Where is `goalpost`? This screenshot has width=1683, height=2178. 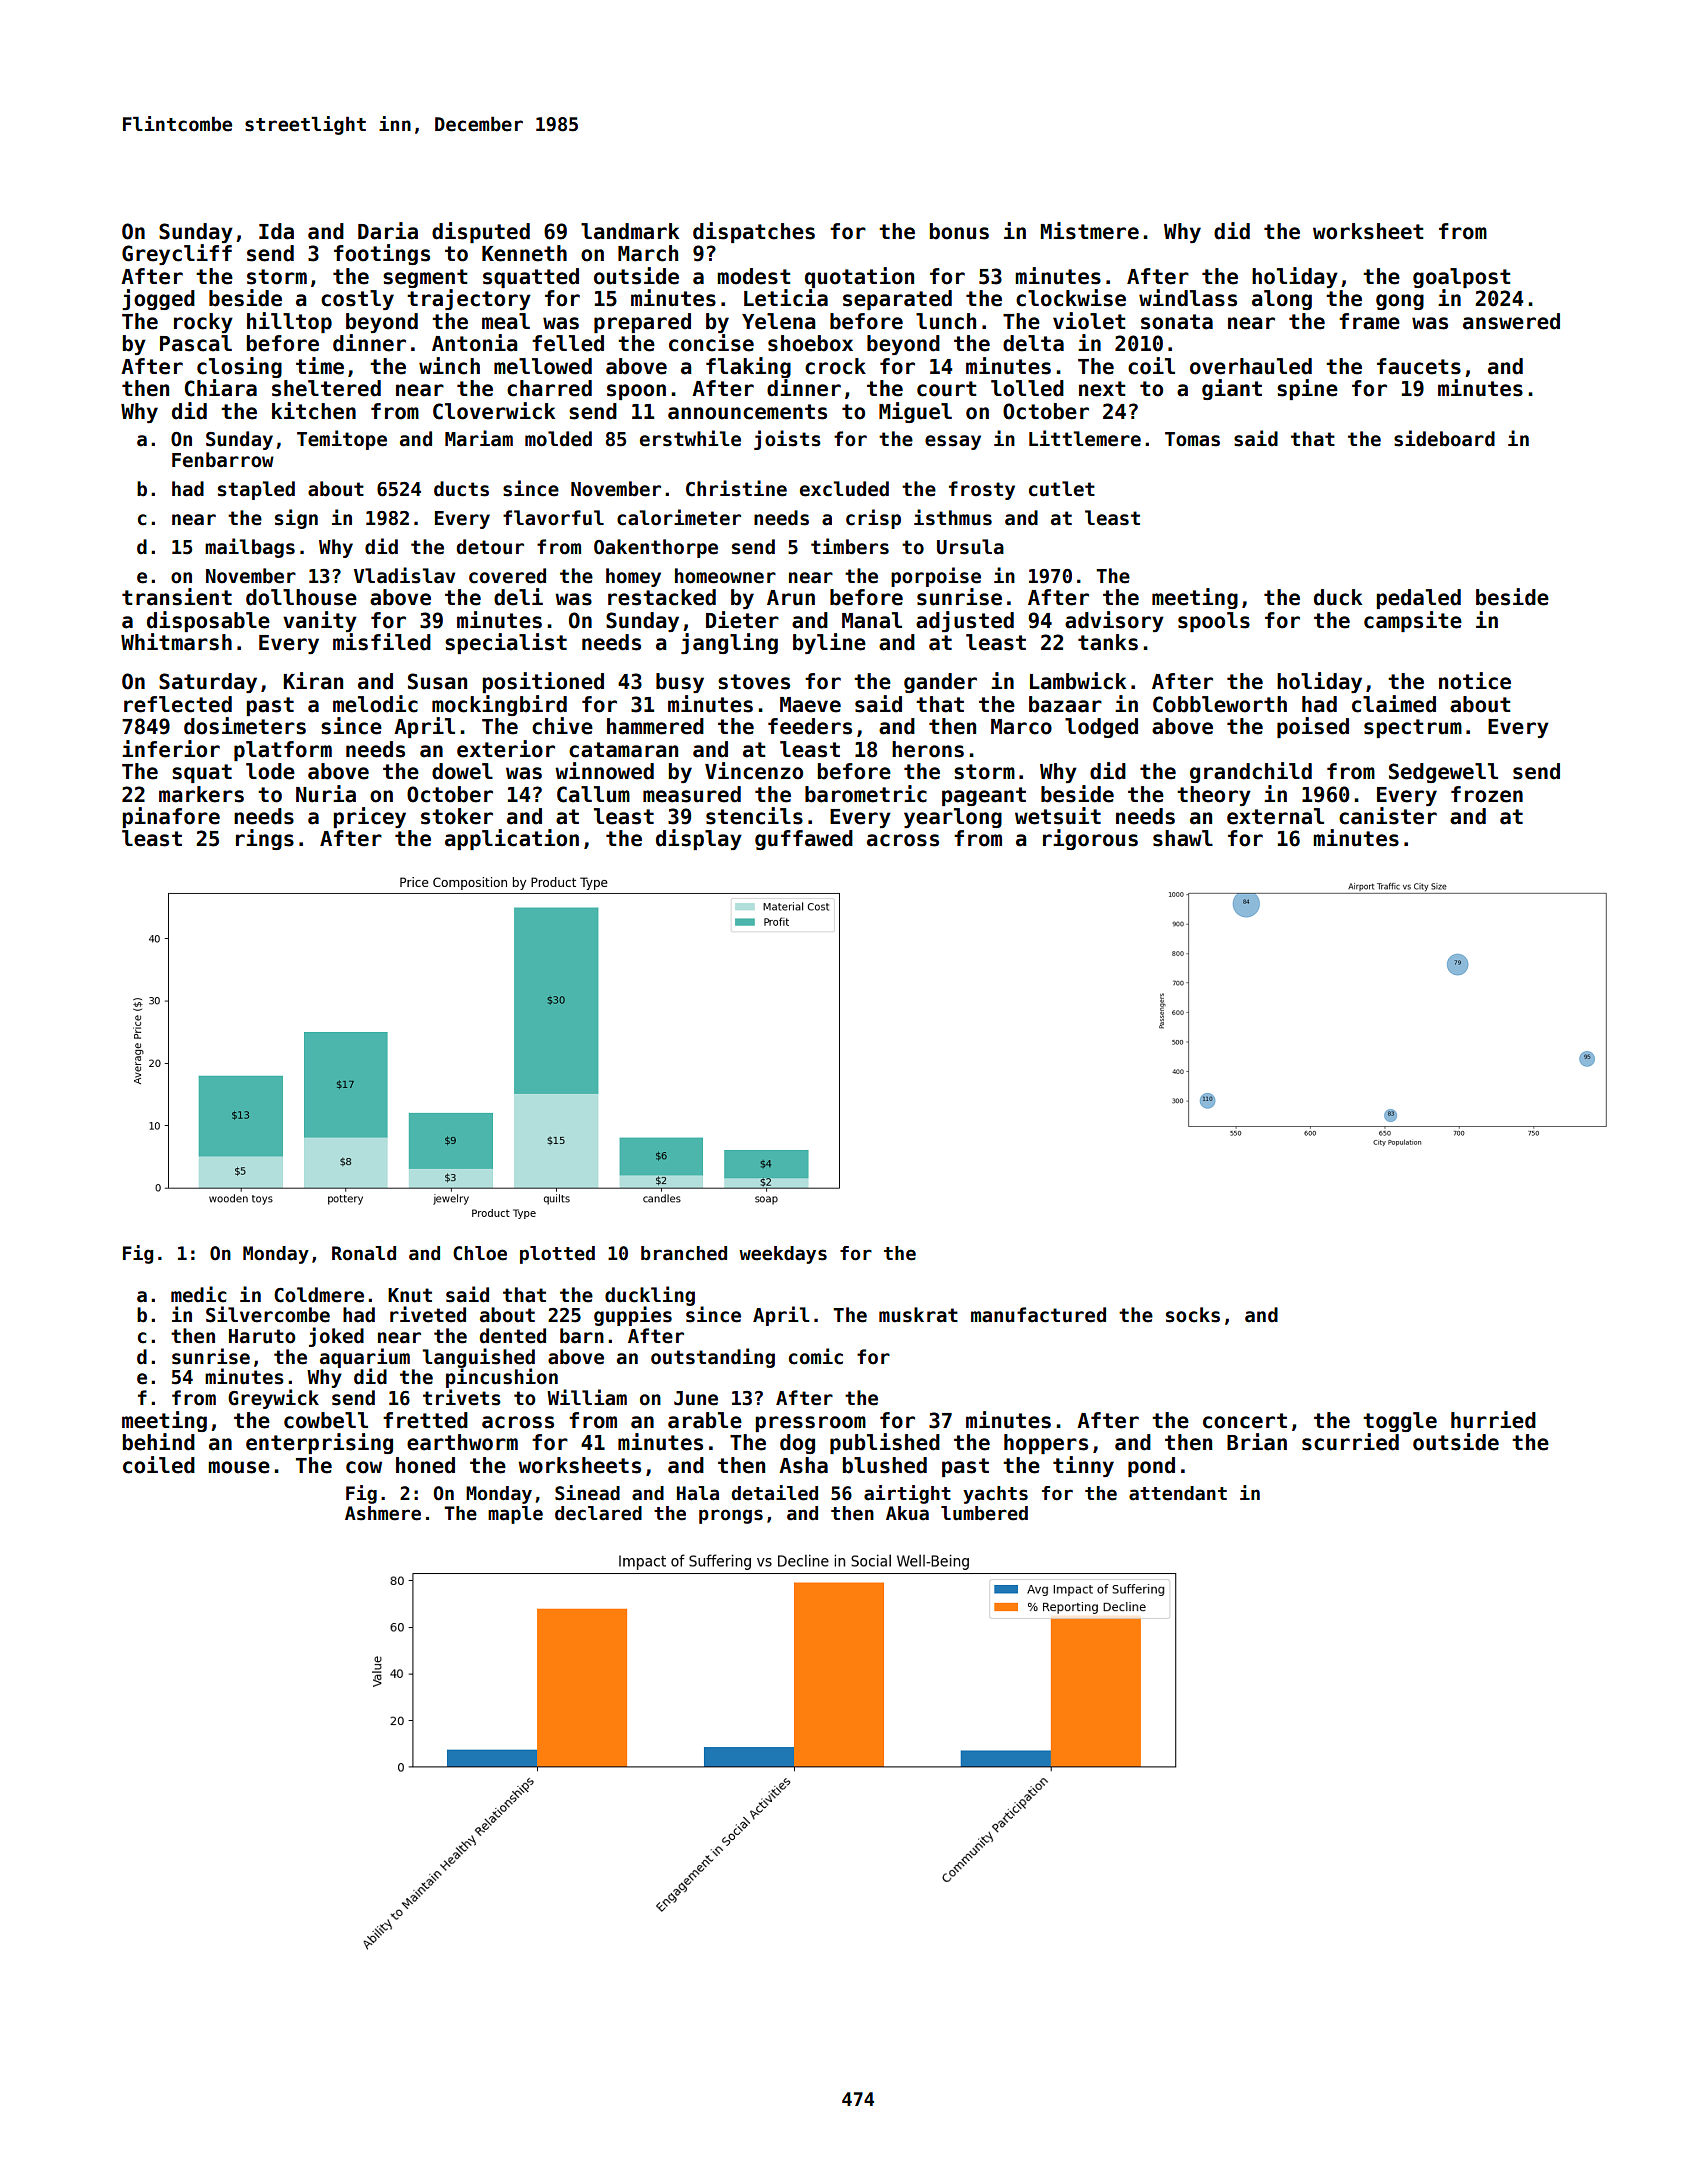
goalpost is located at coordinates (1461, 278).
